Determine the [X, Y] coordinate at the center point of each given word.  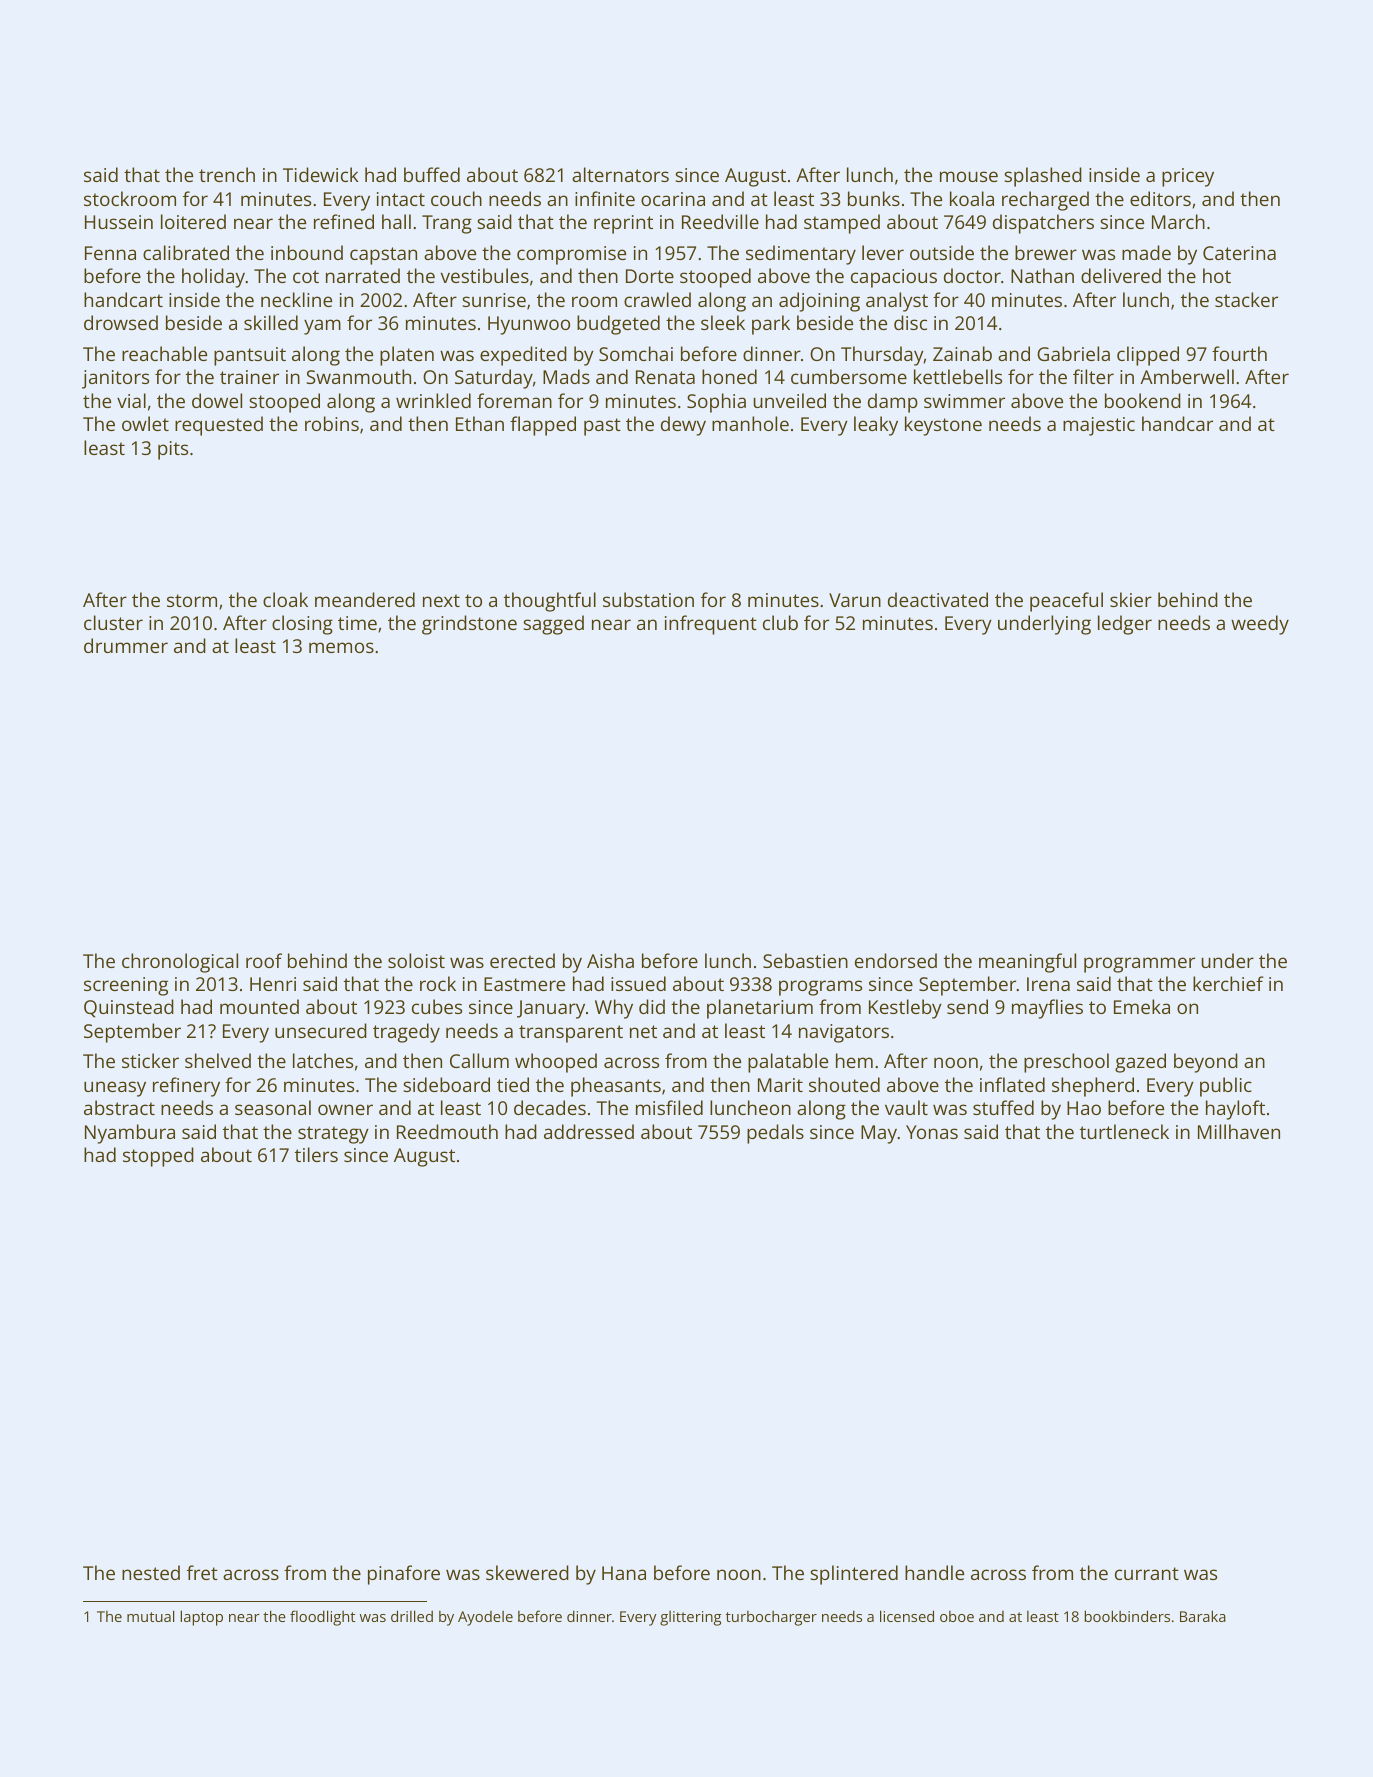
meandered [365, 599]
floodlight [322, 1618]
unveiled [790, 400]
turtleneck [1124, 1131]
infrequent [711, 625]
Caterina [1239, 253]
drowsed [121, 322]
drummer [126, 645]
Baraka [1203, 1616]
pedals [775, 1134]
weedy [1260, 625]
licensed [907, 1616]
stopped [158, 1157]
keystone [943, 426]
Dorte [650, 276]
